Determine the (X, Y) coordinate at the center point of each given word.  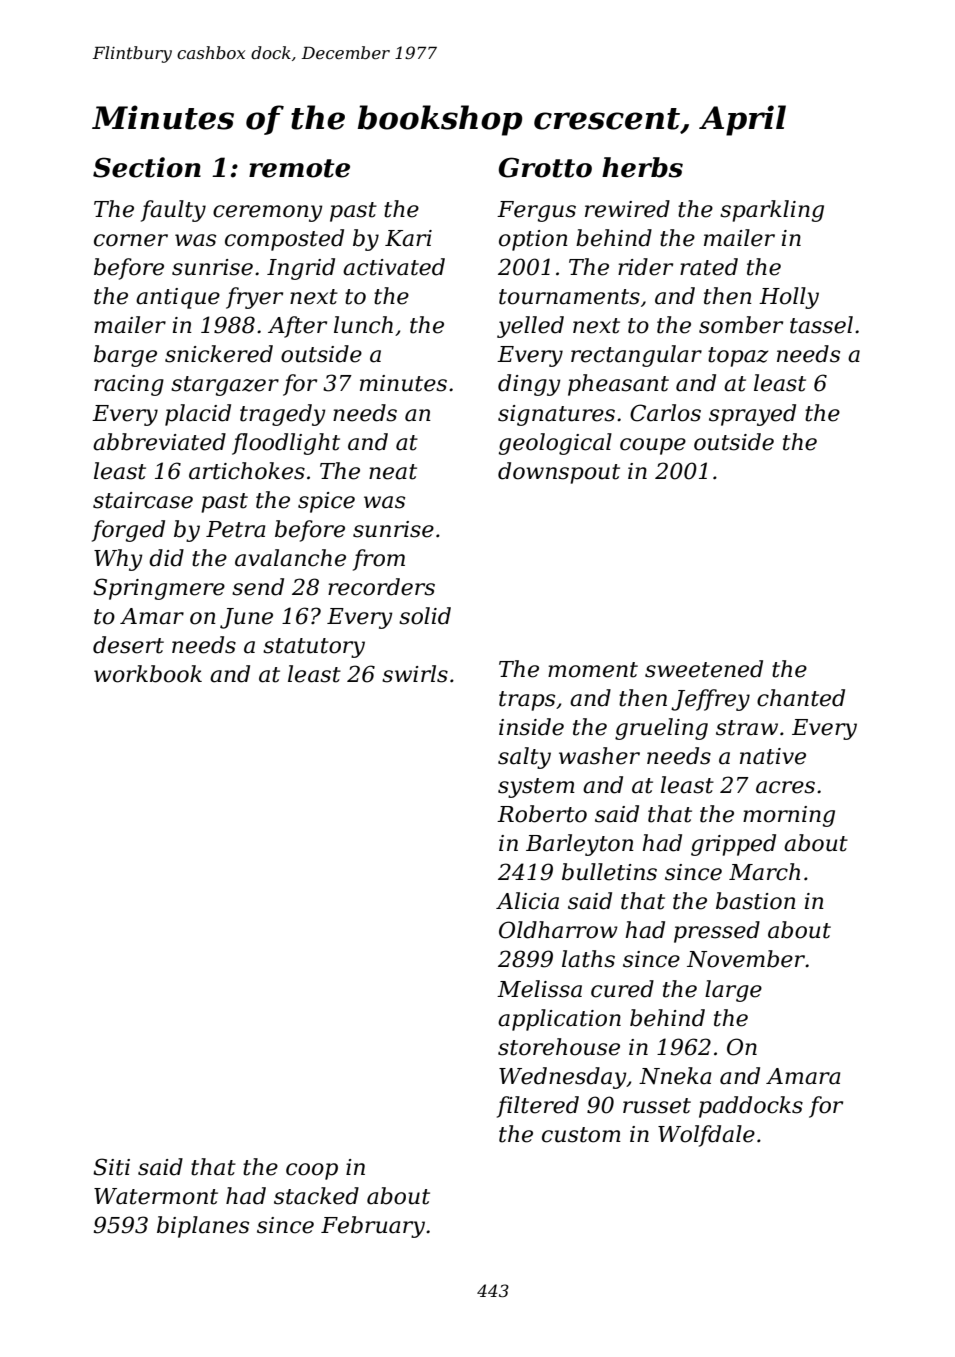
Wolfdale (706, 1136)
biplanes (203, 1227)
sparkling (772, 211)
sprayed (752, 415)
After (297, 327)
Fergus (536, 211)
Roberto (542, 814)
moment (593, 670)
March (764, 872)
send (258, 587)
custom (581, 1135)
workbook (148, 674)
